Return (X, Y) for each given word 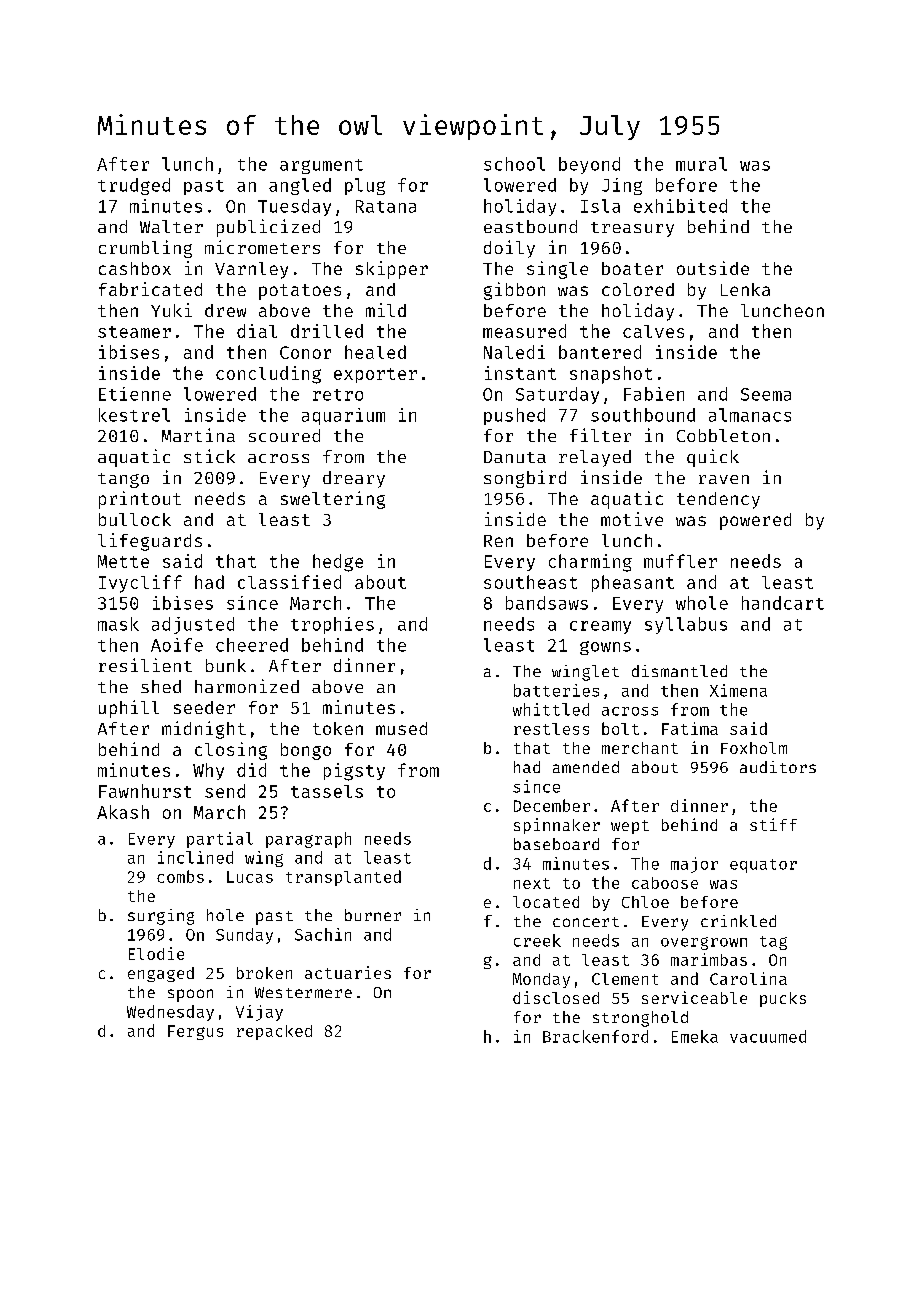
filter (600, 435)
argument (321, 166)
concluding (268, 375)
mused (401, 728)
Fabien (654, 394)
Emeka (695, 1036)
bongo (306, 751)
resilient (145, 665)
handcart (783, 603)
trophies (332, 625)
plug (365, 186)
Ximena (738, 690)
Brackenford (595, 1036)
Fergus (195, 1032)
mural (701, 164)
